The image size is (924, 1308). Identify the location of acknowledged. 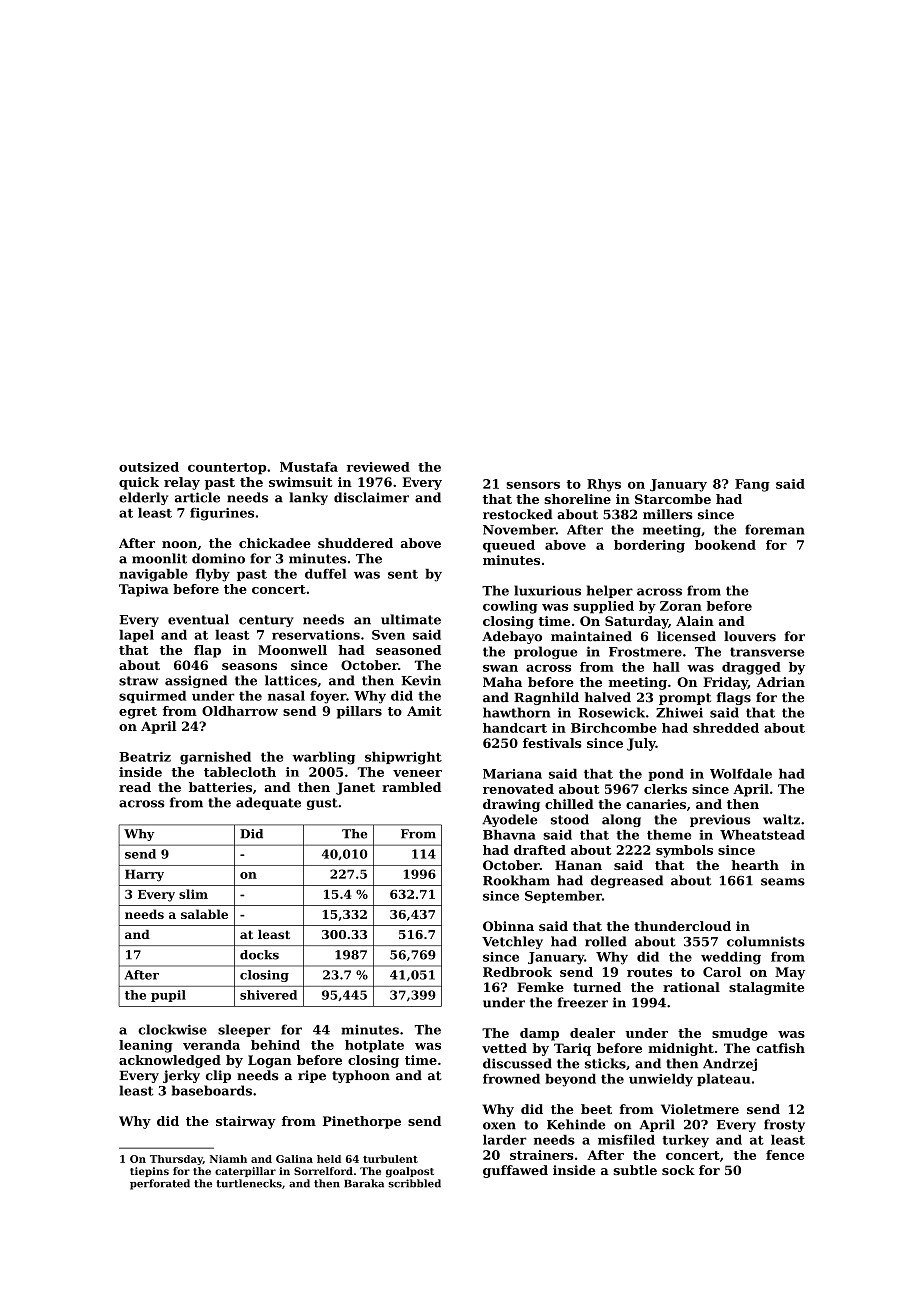
(170, 1061).
